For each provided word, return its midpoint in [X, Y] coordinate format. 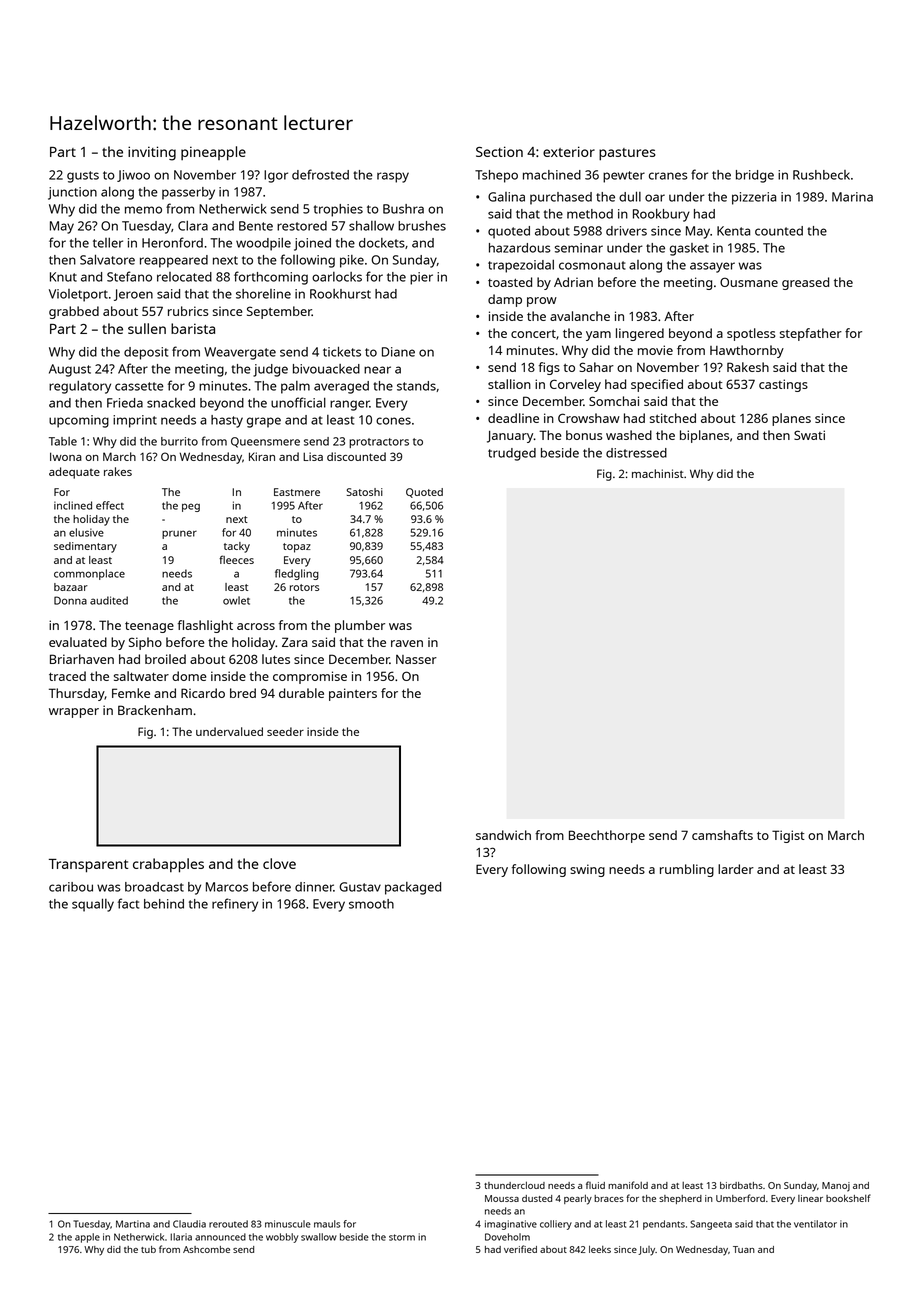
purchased [561, 198]
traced [67, 676]
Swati [809, 435]
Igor [276, 176]
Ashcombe [206, 1249]
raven [407, 643]
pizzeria [754, 198]
